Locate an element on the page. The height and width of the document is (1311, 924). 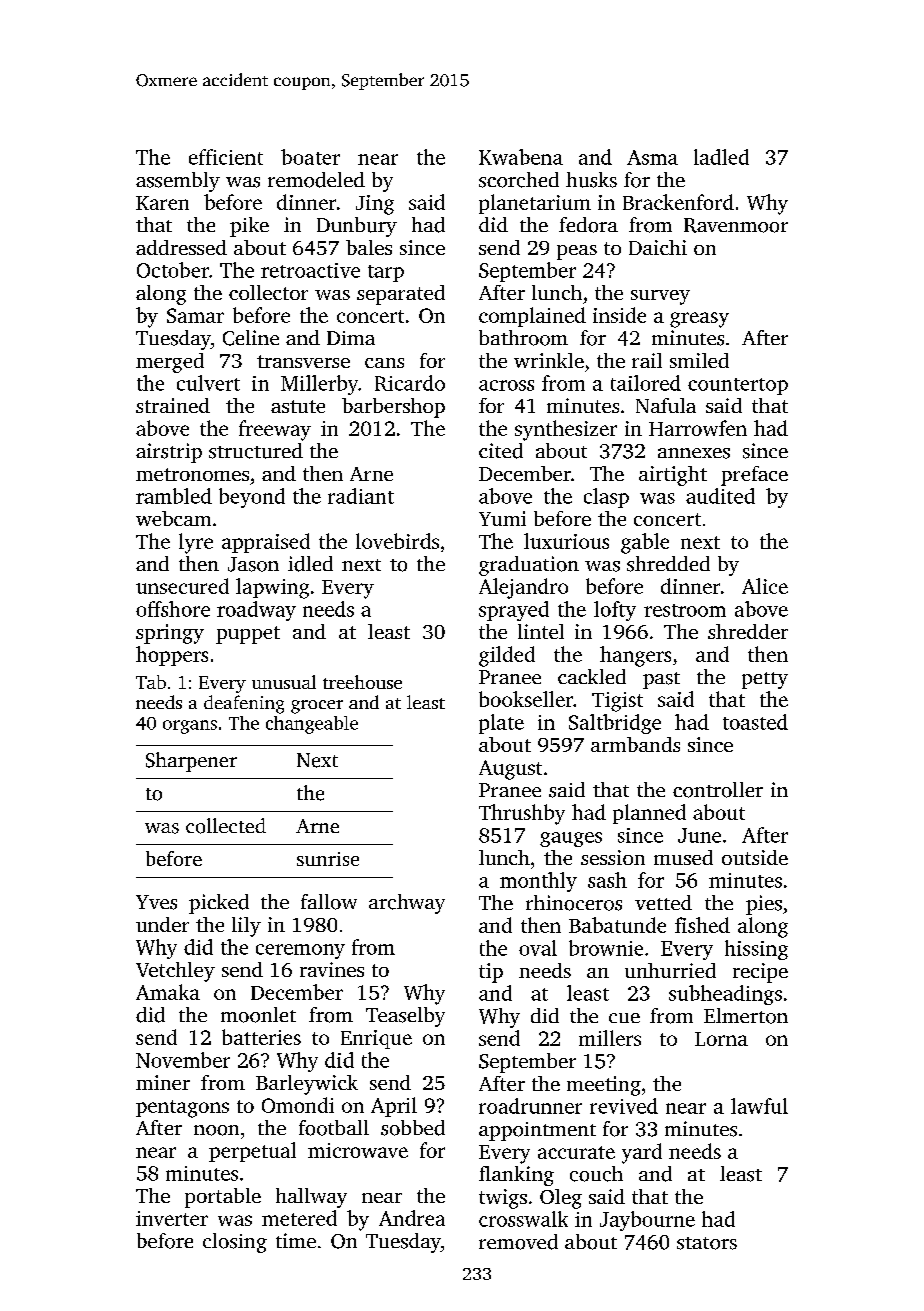
assembly is located at coordinates (178, 182).
